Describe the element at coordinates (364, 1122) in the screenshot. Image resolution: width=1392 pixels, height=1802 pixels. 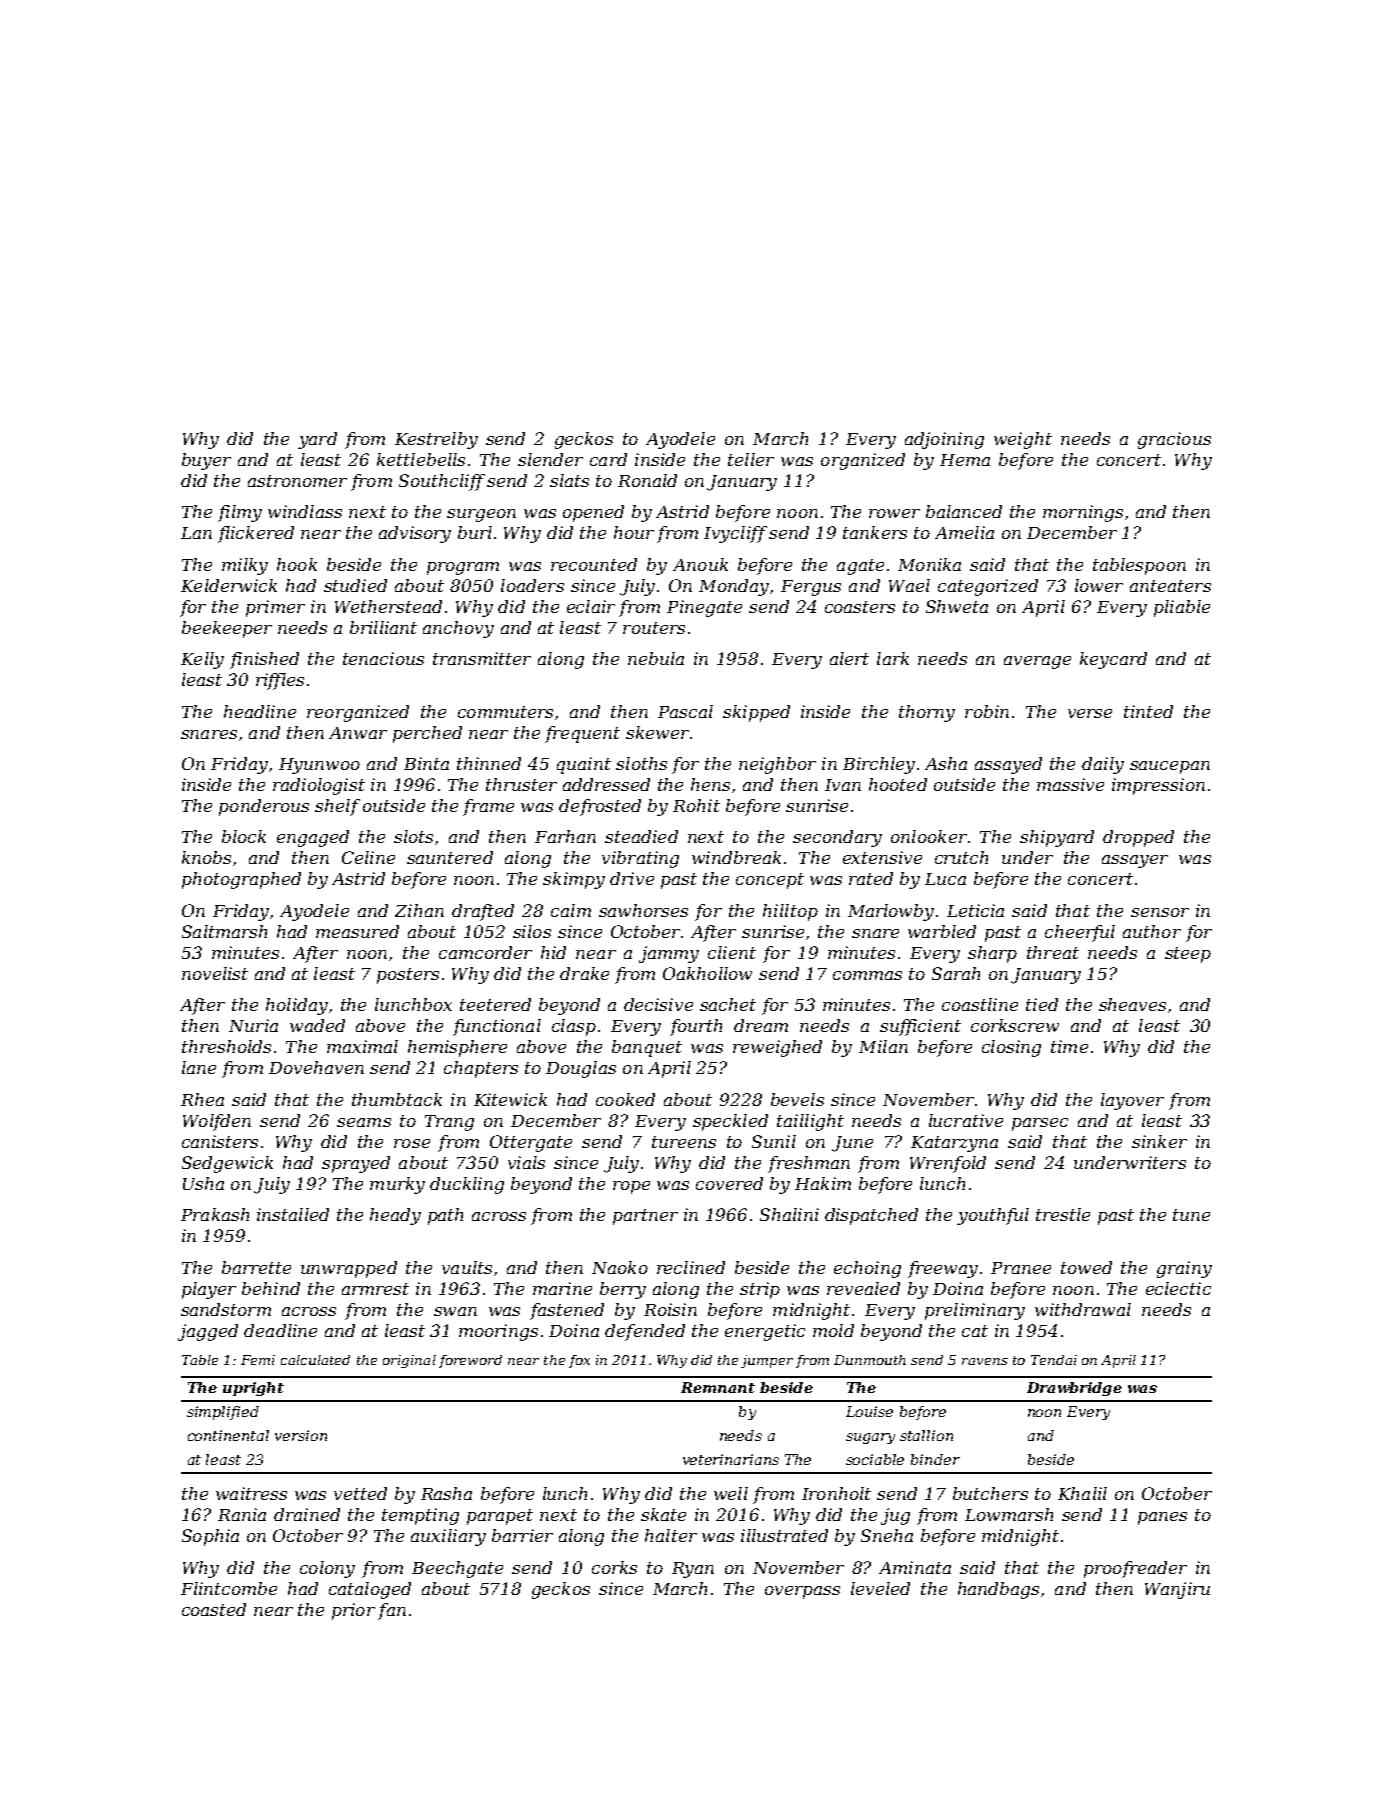
I see `seams` at that location.
